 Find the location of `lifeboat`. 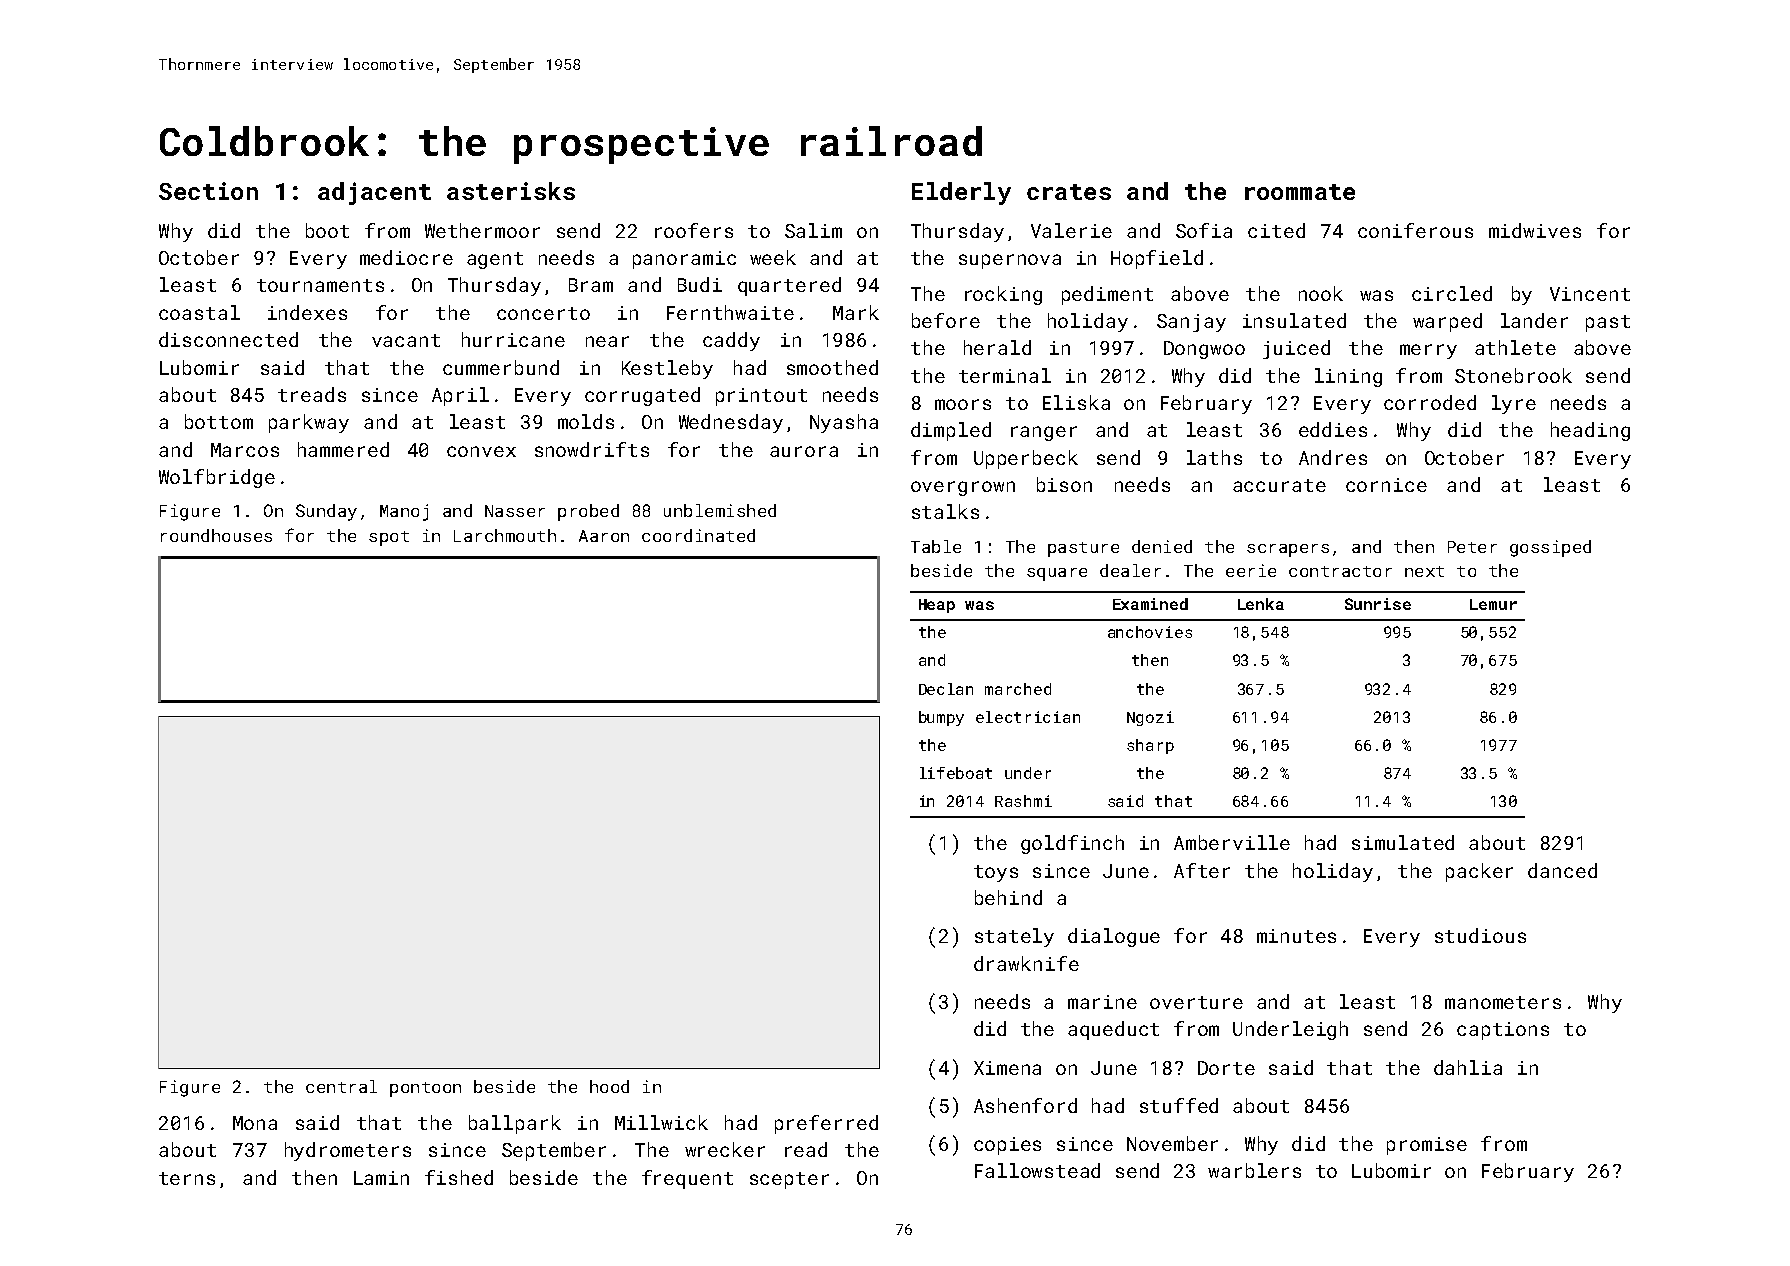

lifeboat is located at coordinates (956, 773).
